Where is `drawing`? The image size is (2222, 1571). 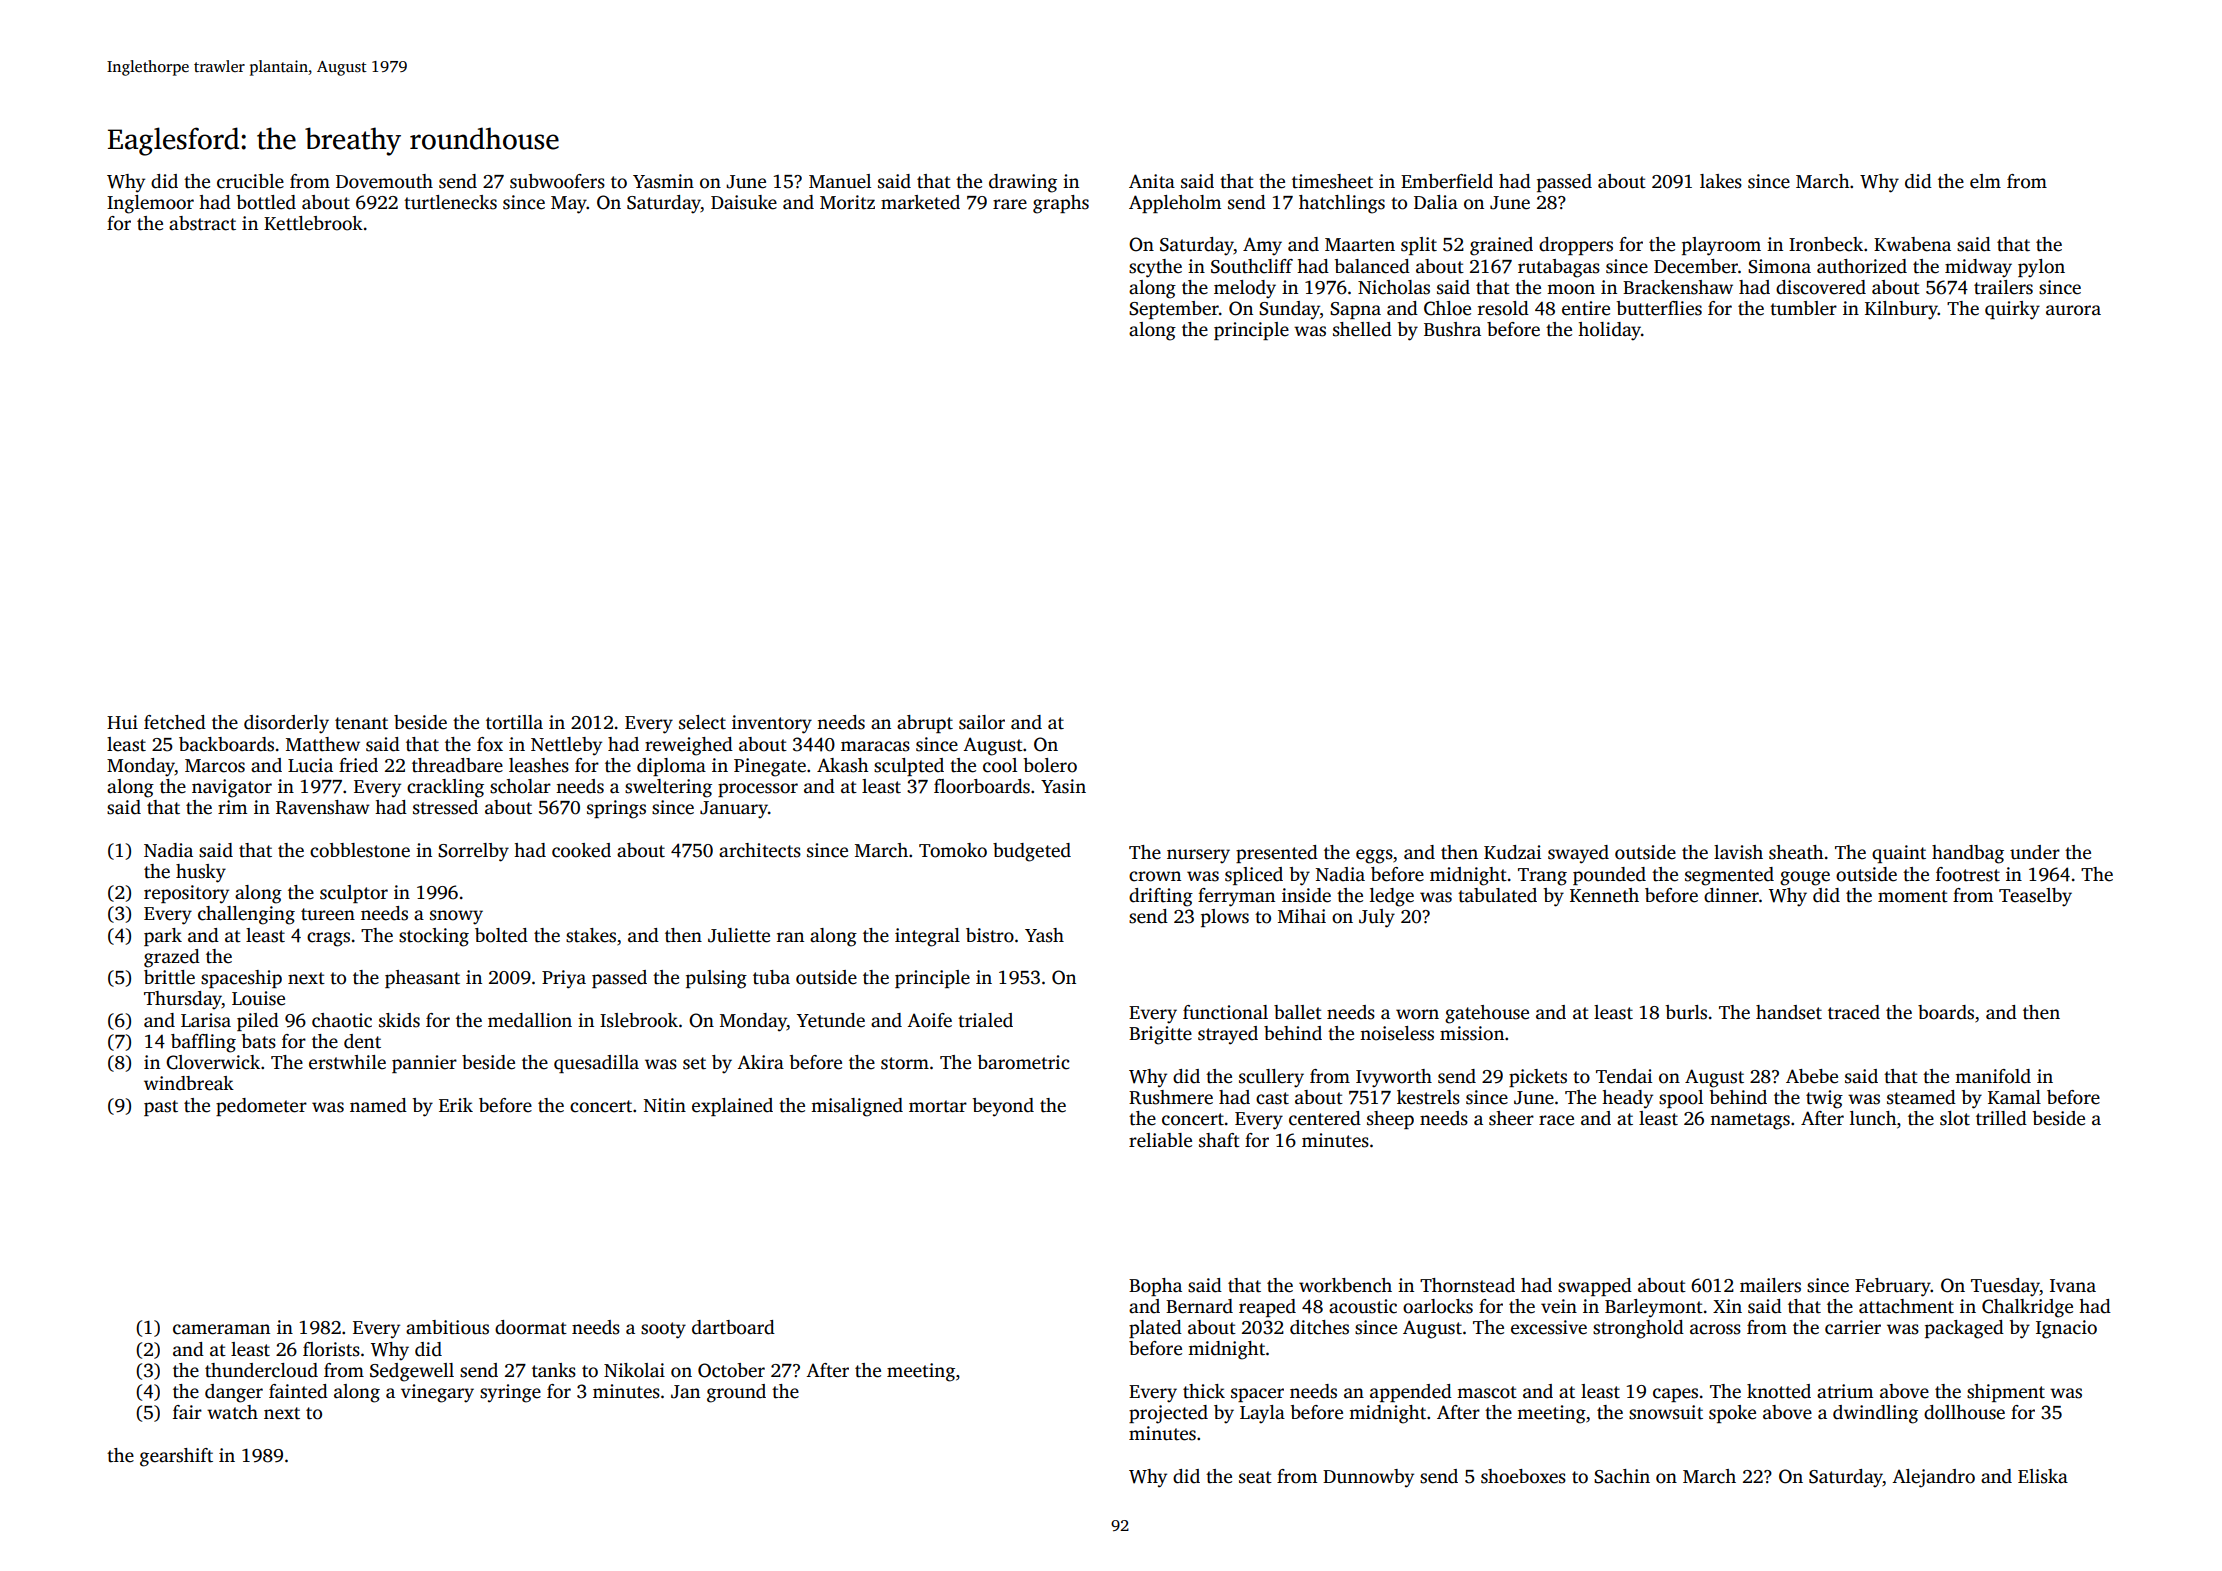 drawing is located at coordinates (1023, 183).
